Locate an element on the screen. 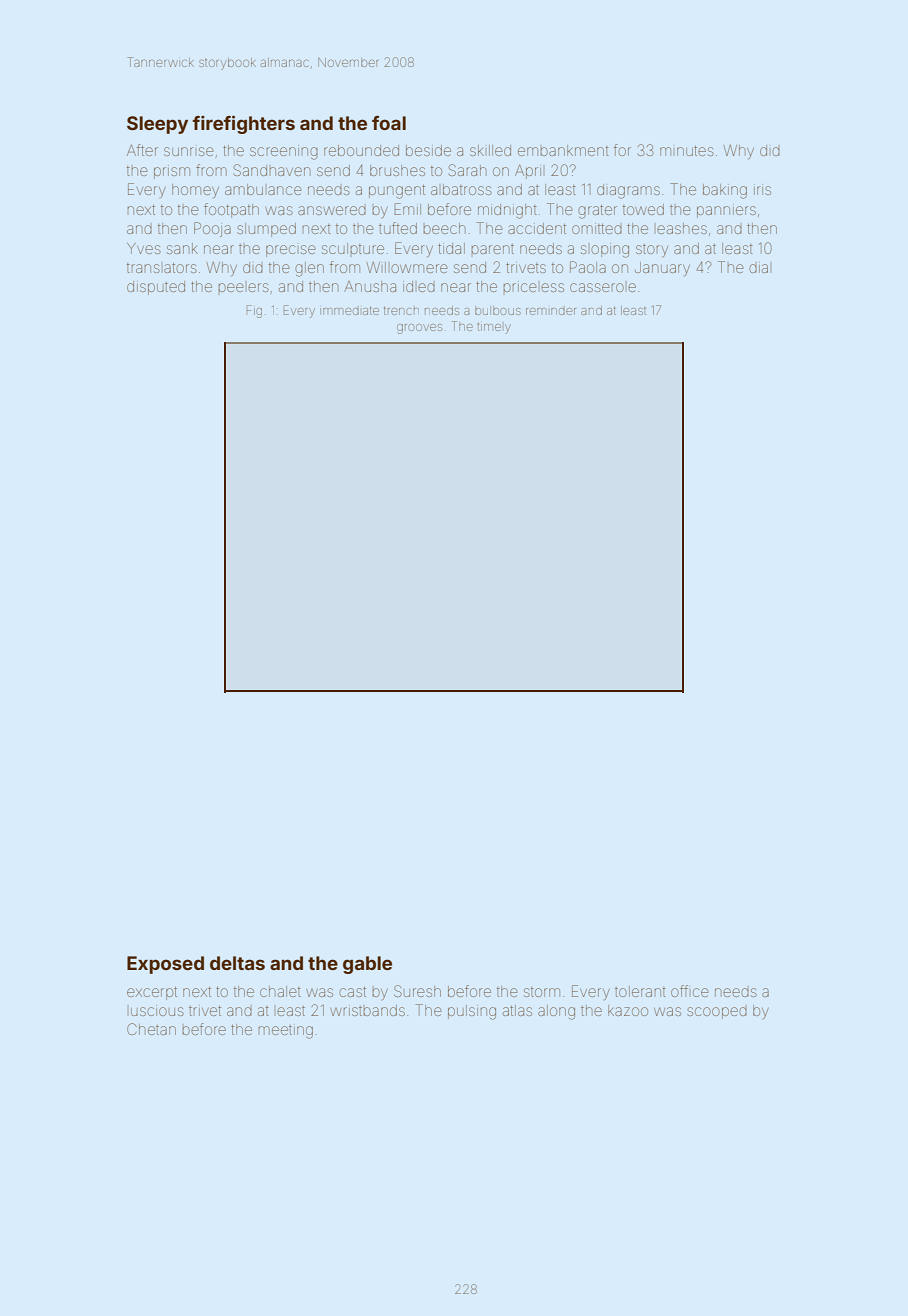 The height and width of the screenshot is (1316, 908). minutes is located at coordinates (687, 151).
